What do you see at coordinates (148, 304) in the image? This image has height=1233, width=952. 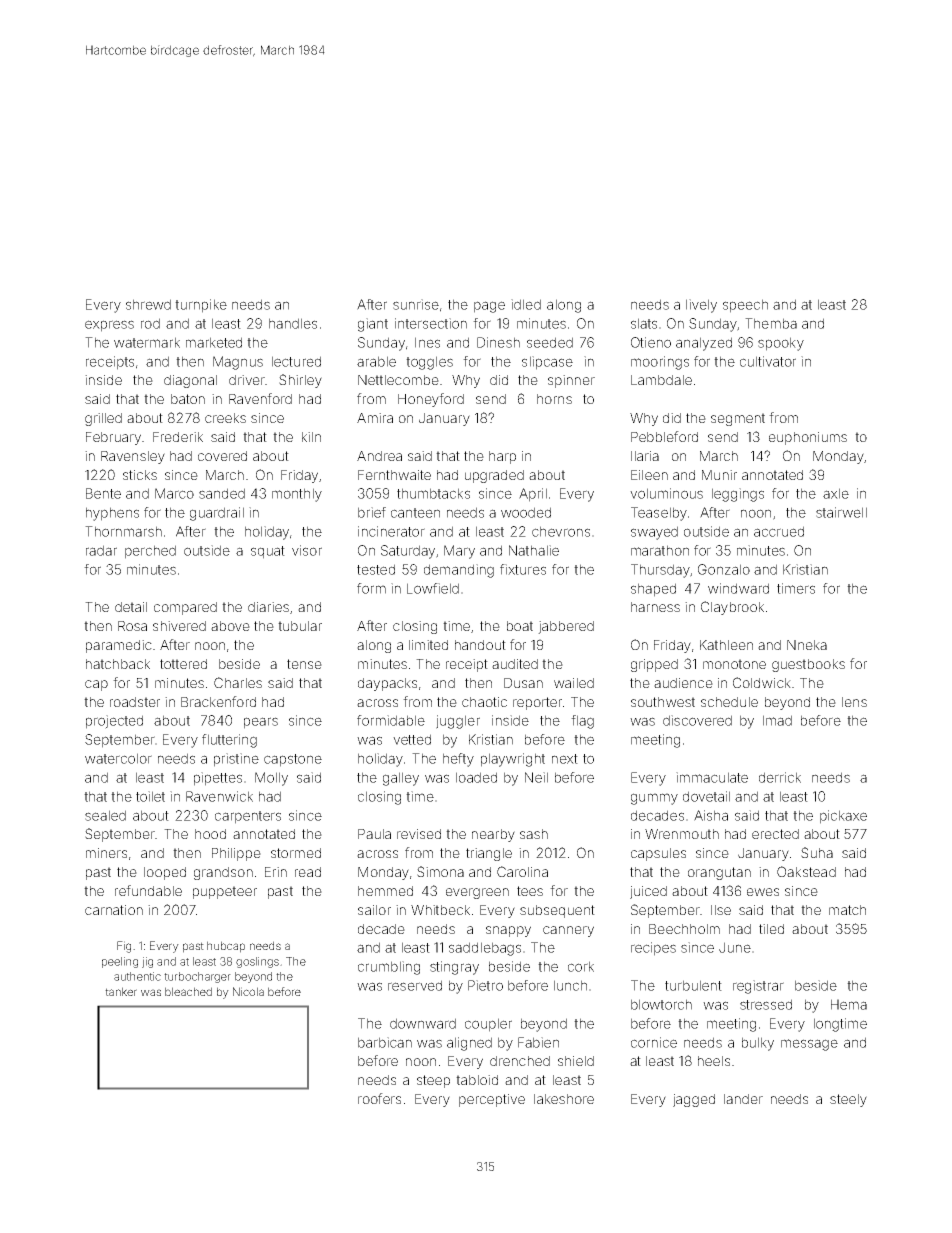 I see `shrewd` at bounding box center [148, 304].
